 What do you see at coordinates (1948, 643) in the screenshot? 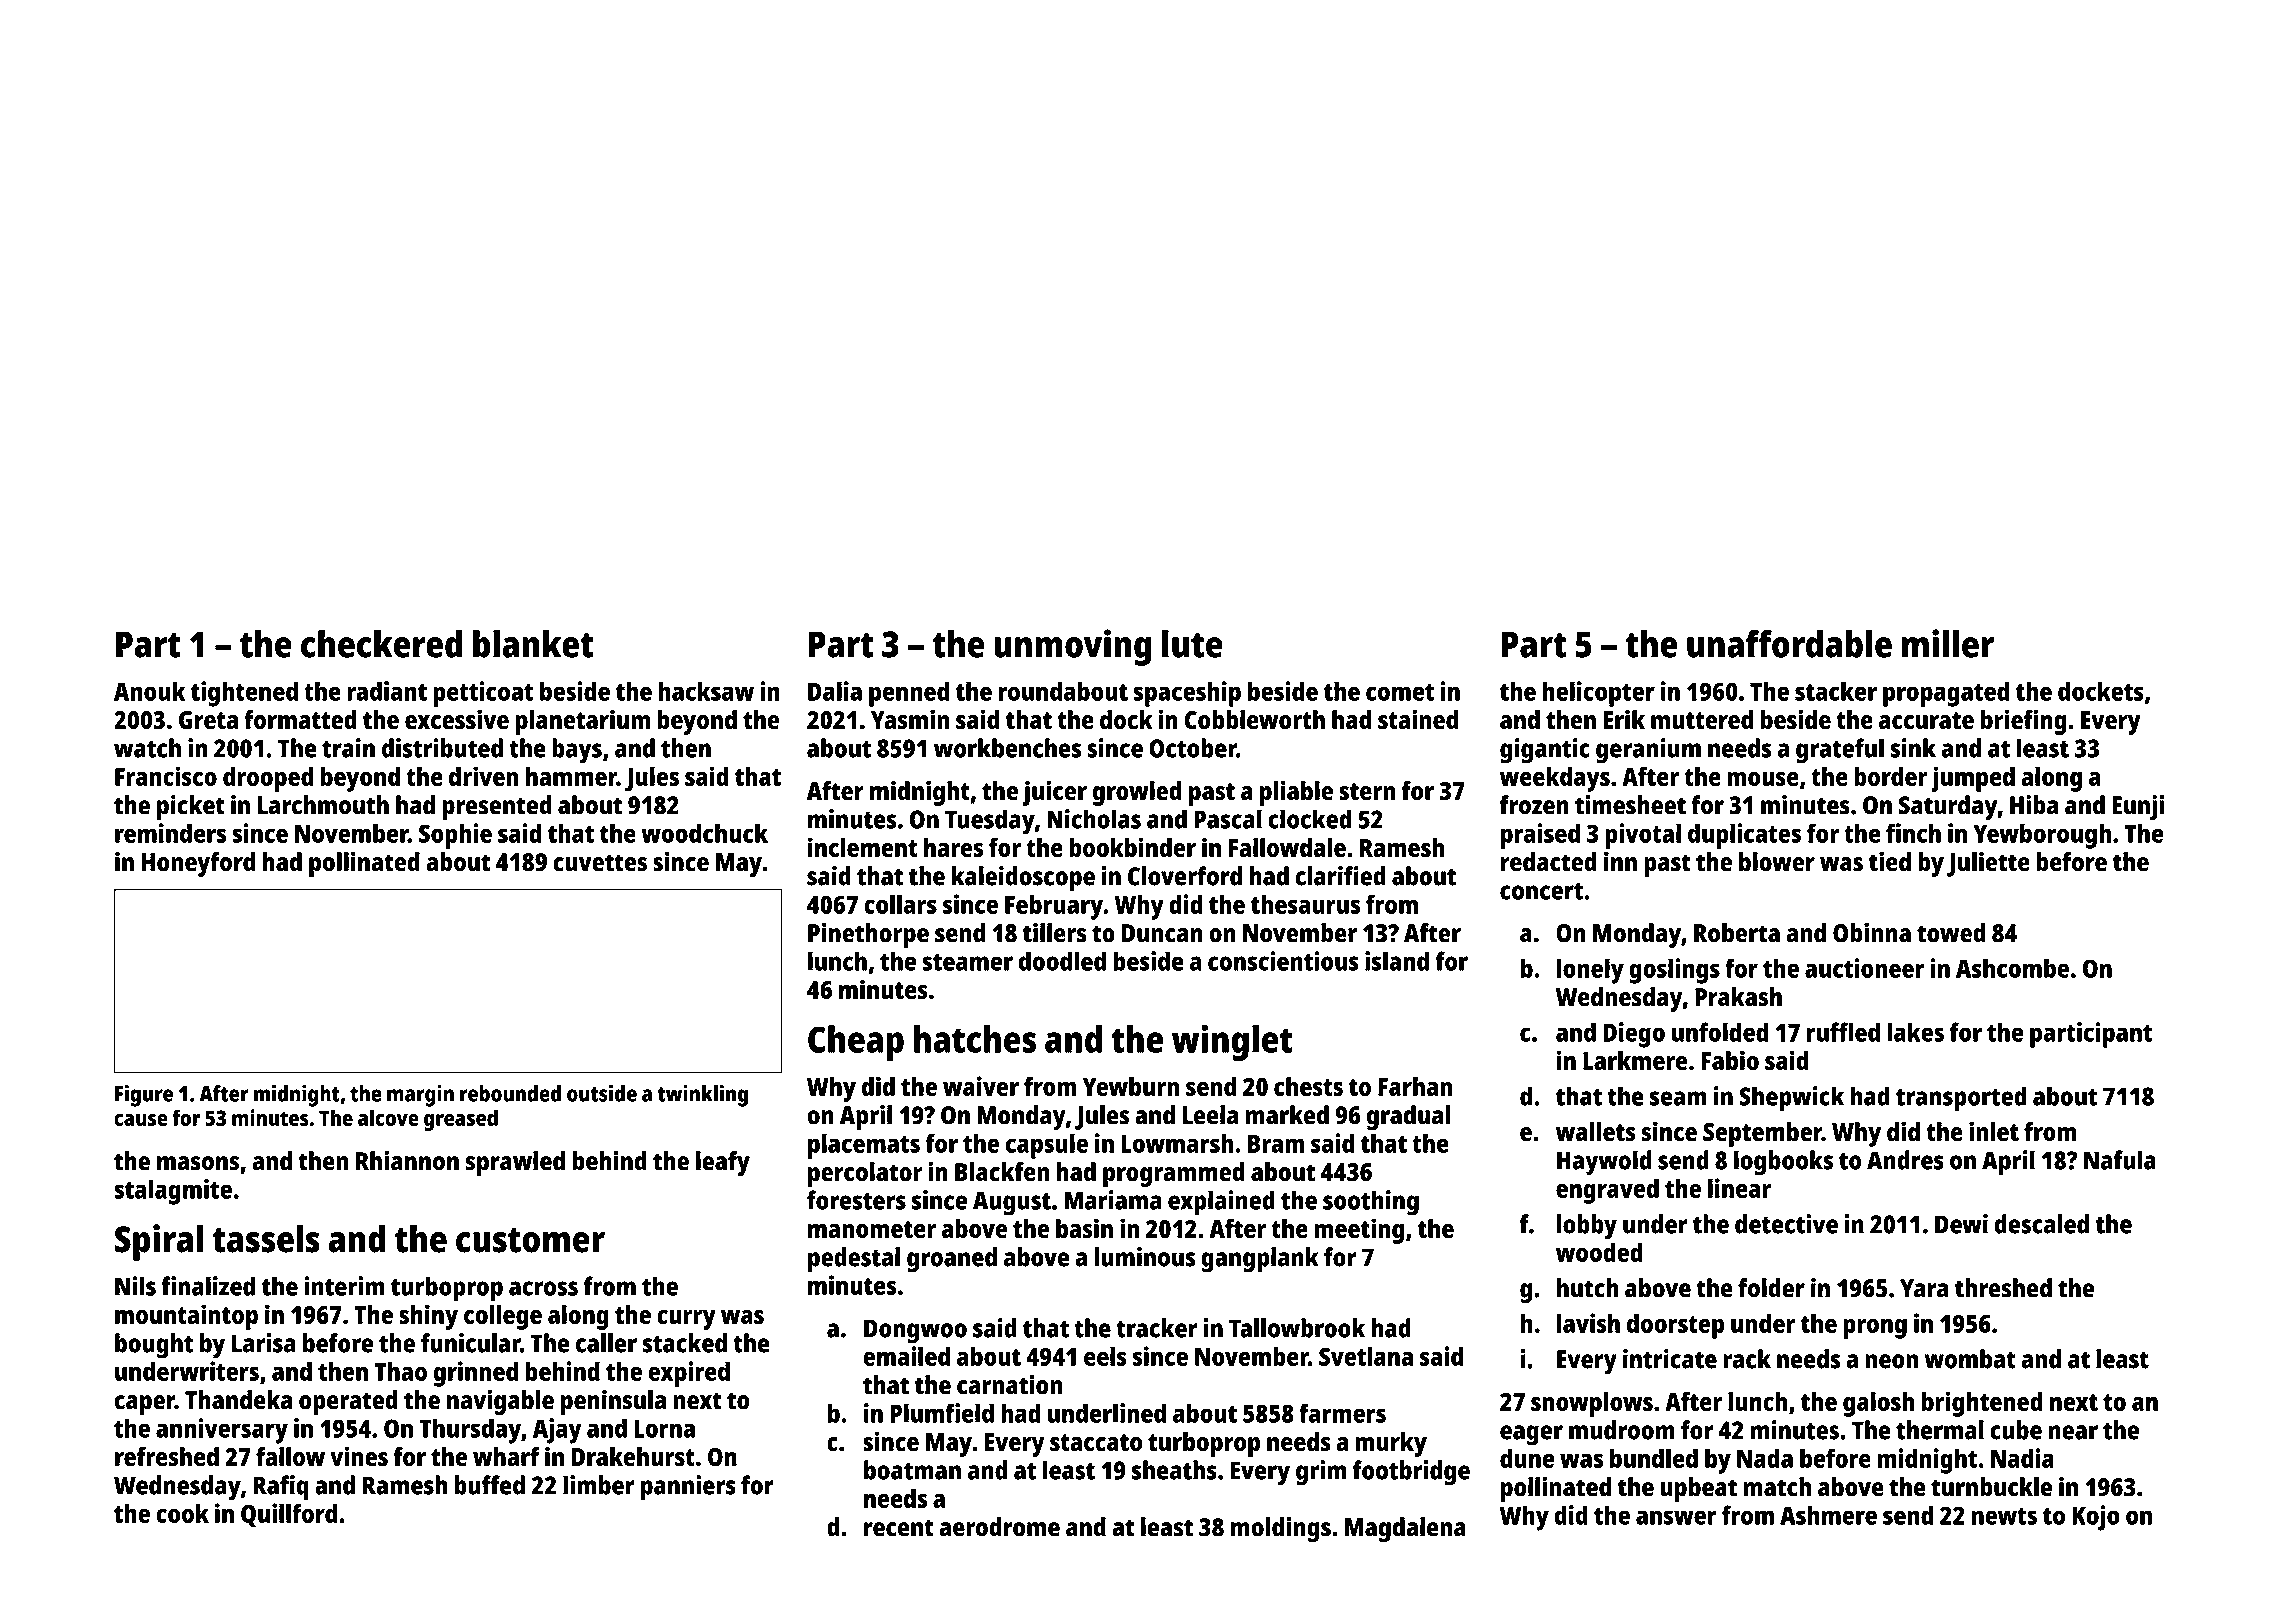
I see `miller` at bounding box center [1948, 643].
